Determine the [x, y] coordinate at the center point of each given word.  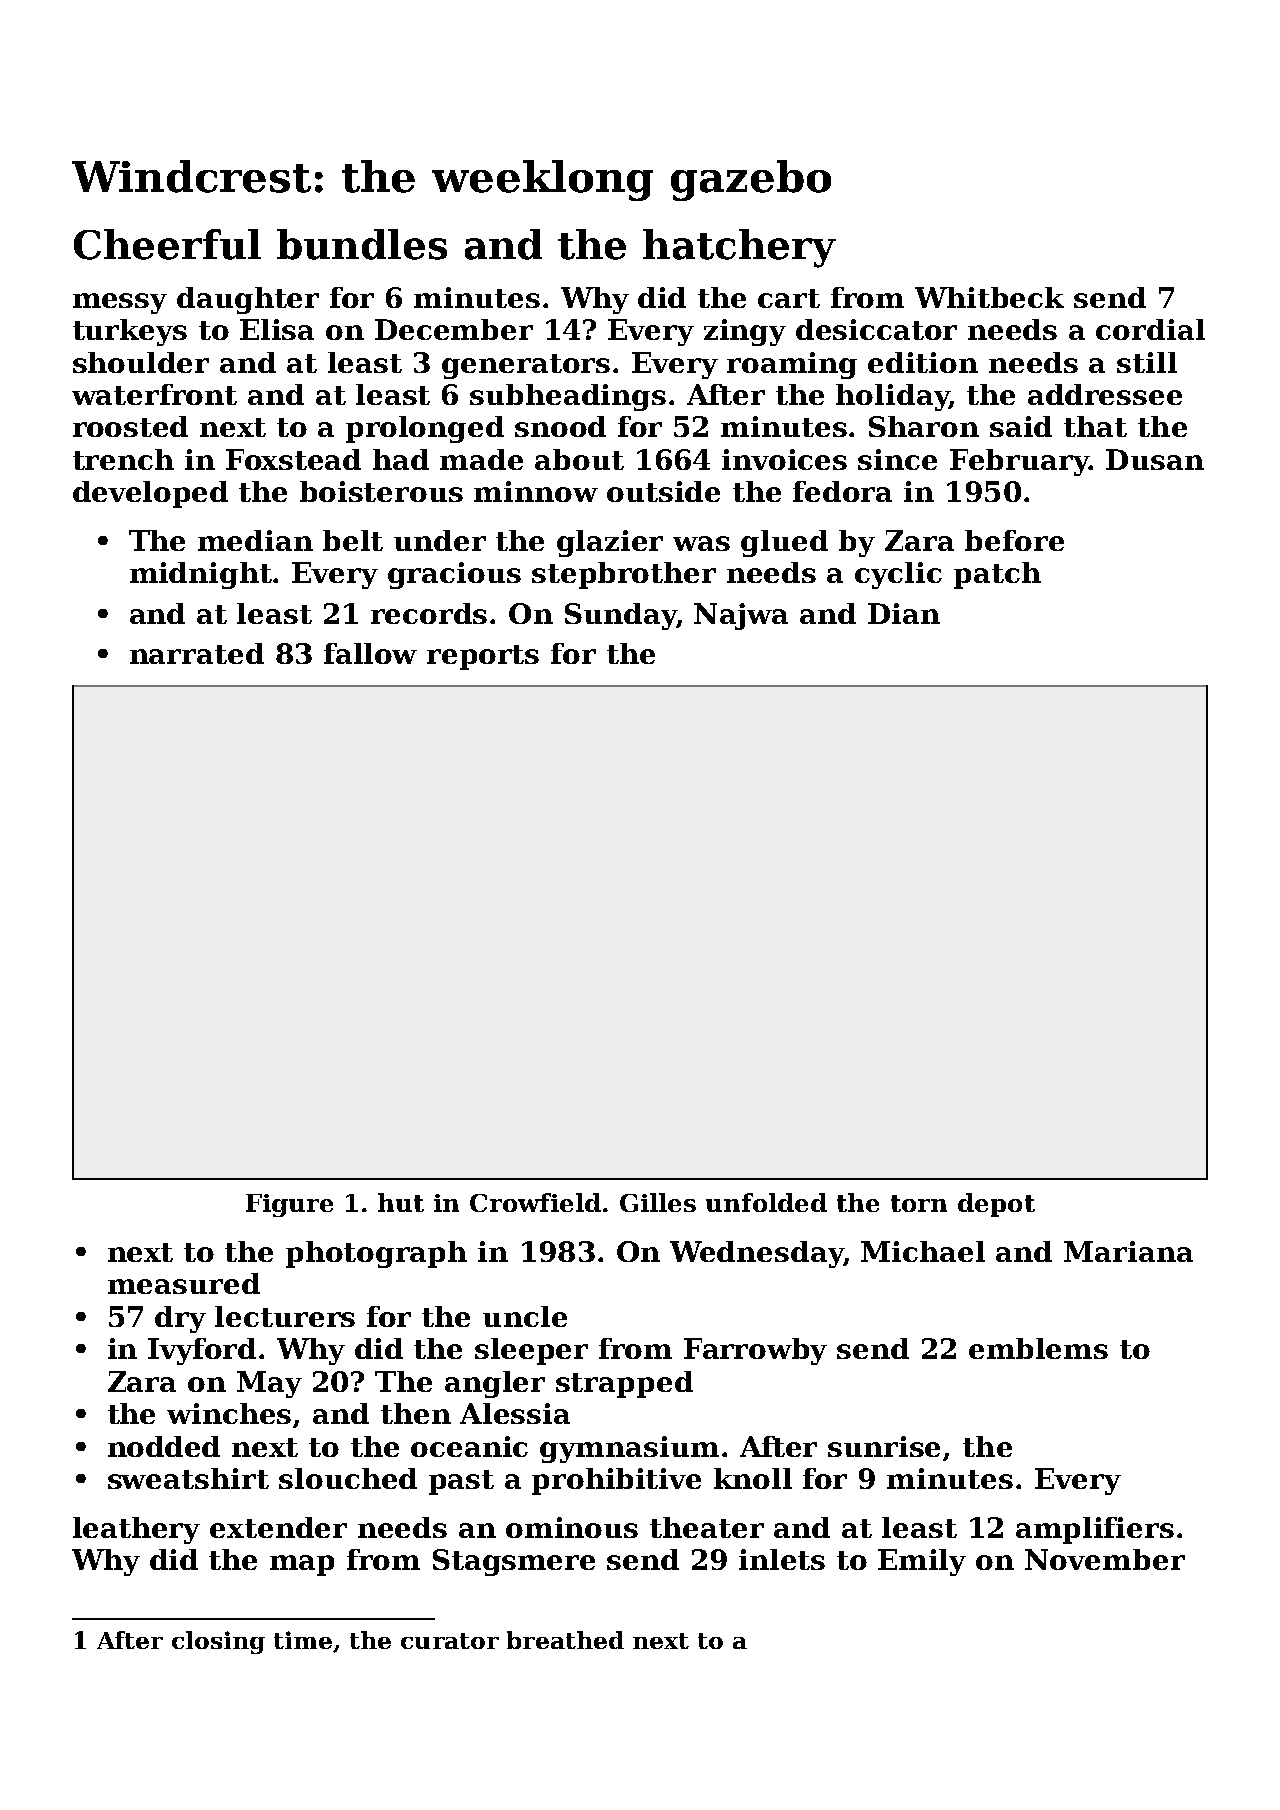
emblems [1038, 1348]
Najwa [741, 616]
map [302, 1565]
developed [150, 494]
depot [996, 1205]
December [454, 329]
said [1021, 426]
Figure [289, 1205]
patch [997, 575]
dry [180, 1319]
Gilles [658, 1202]
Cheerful [167, 244]
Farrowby [755, 1351]
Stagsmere [514, 1562]
